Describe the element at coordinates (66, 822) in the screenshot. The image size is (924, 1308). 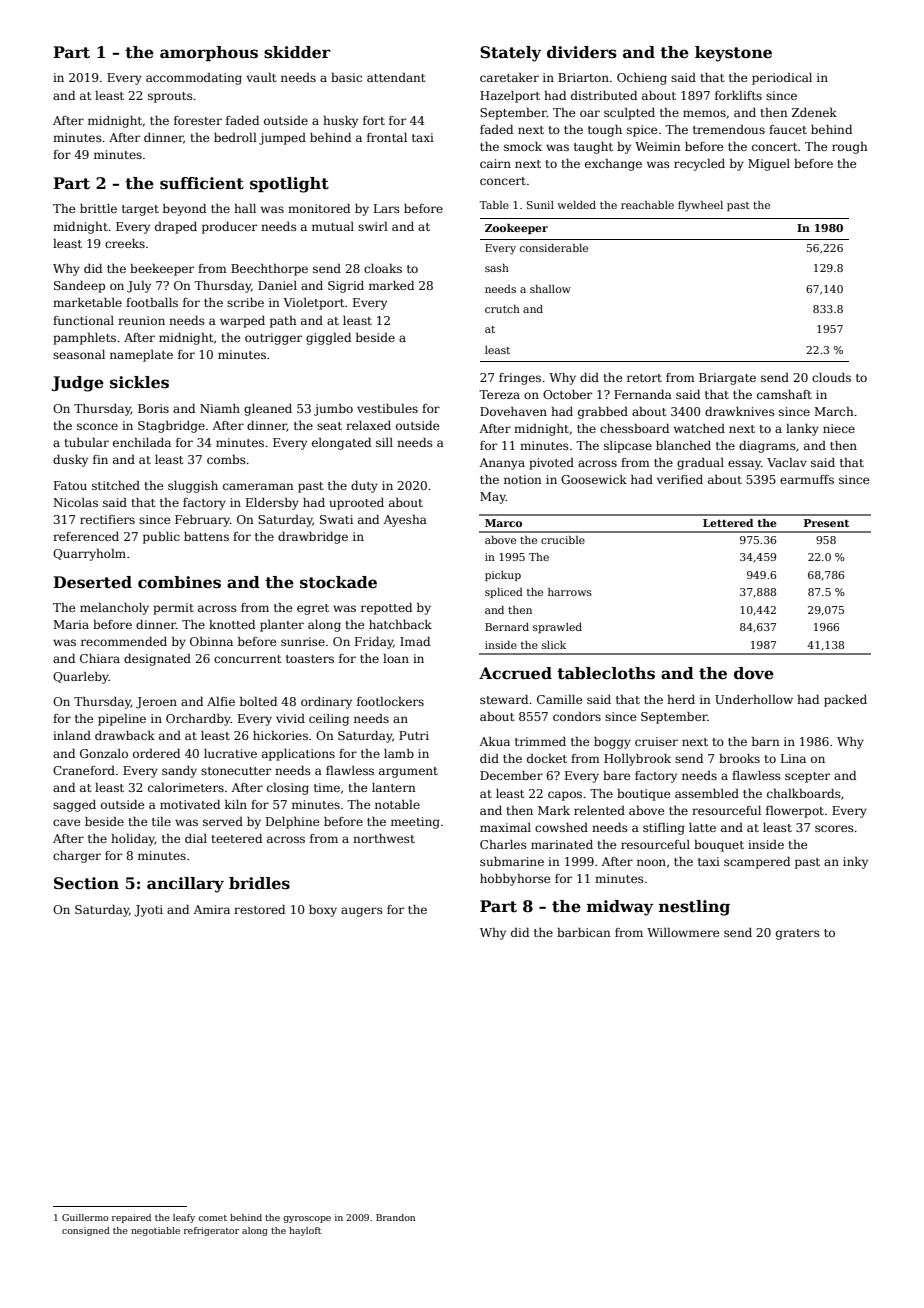
I see `cave` at that location.
